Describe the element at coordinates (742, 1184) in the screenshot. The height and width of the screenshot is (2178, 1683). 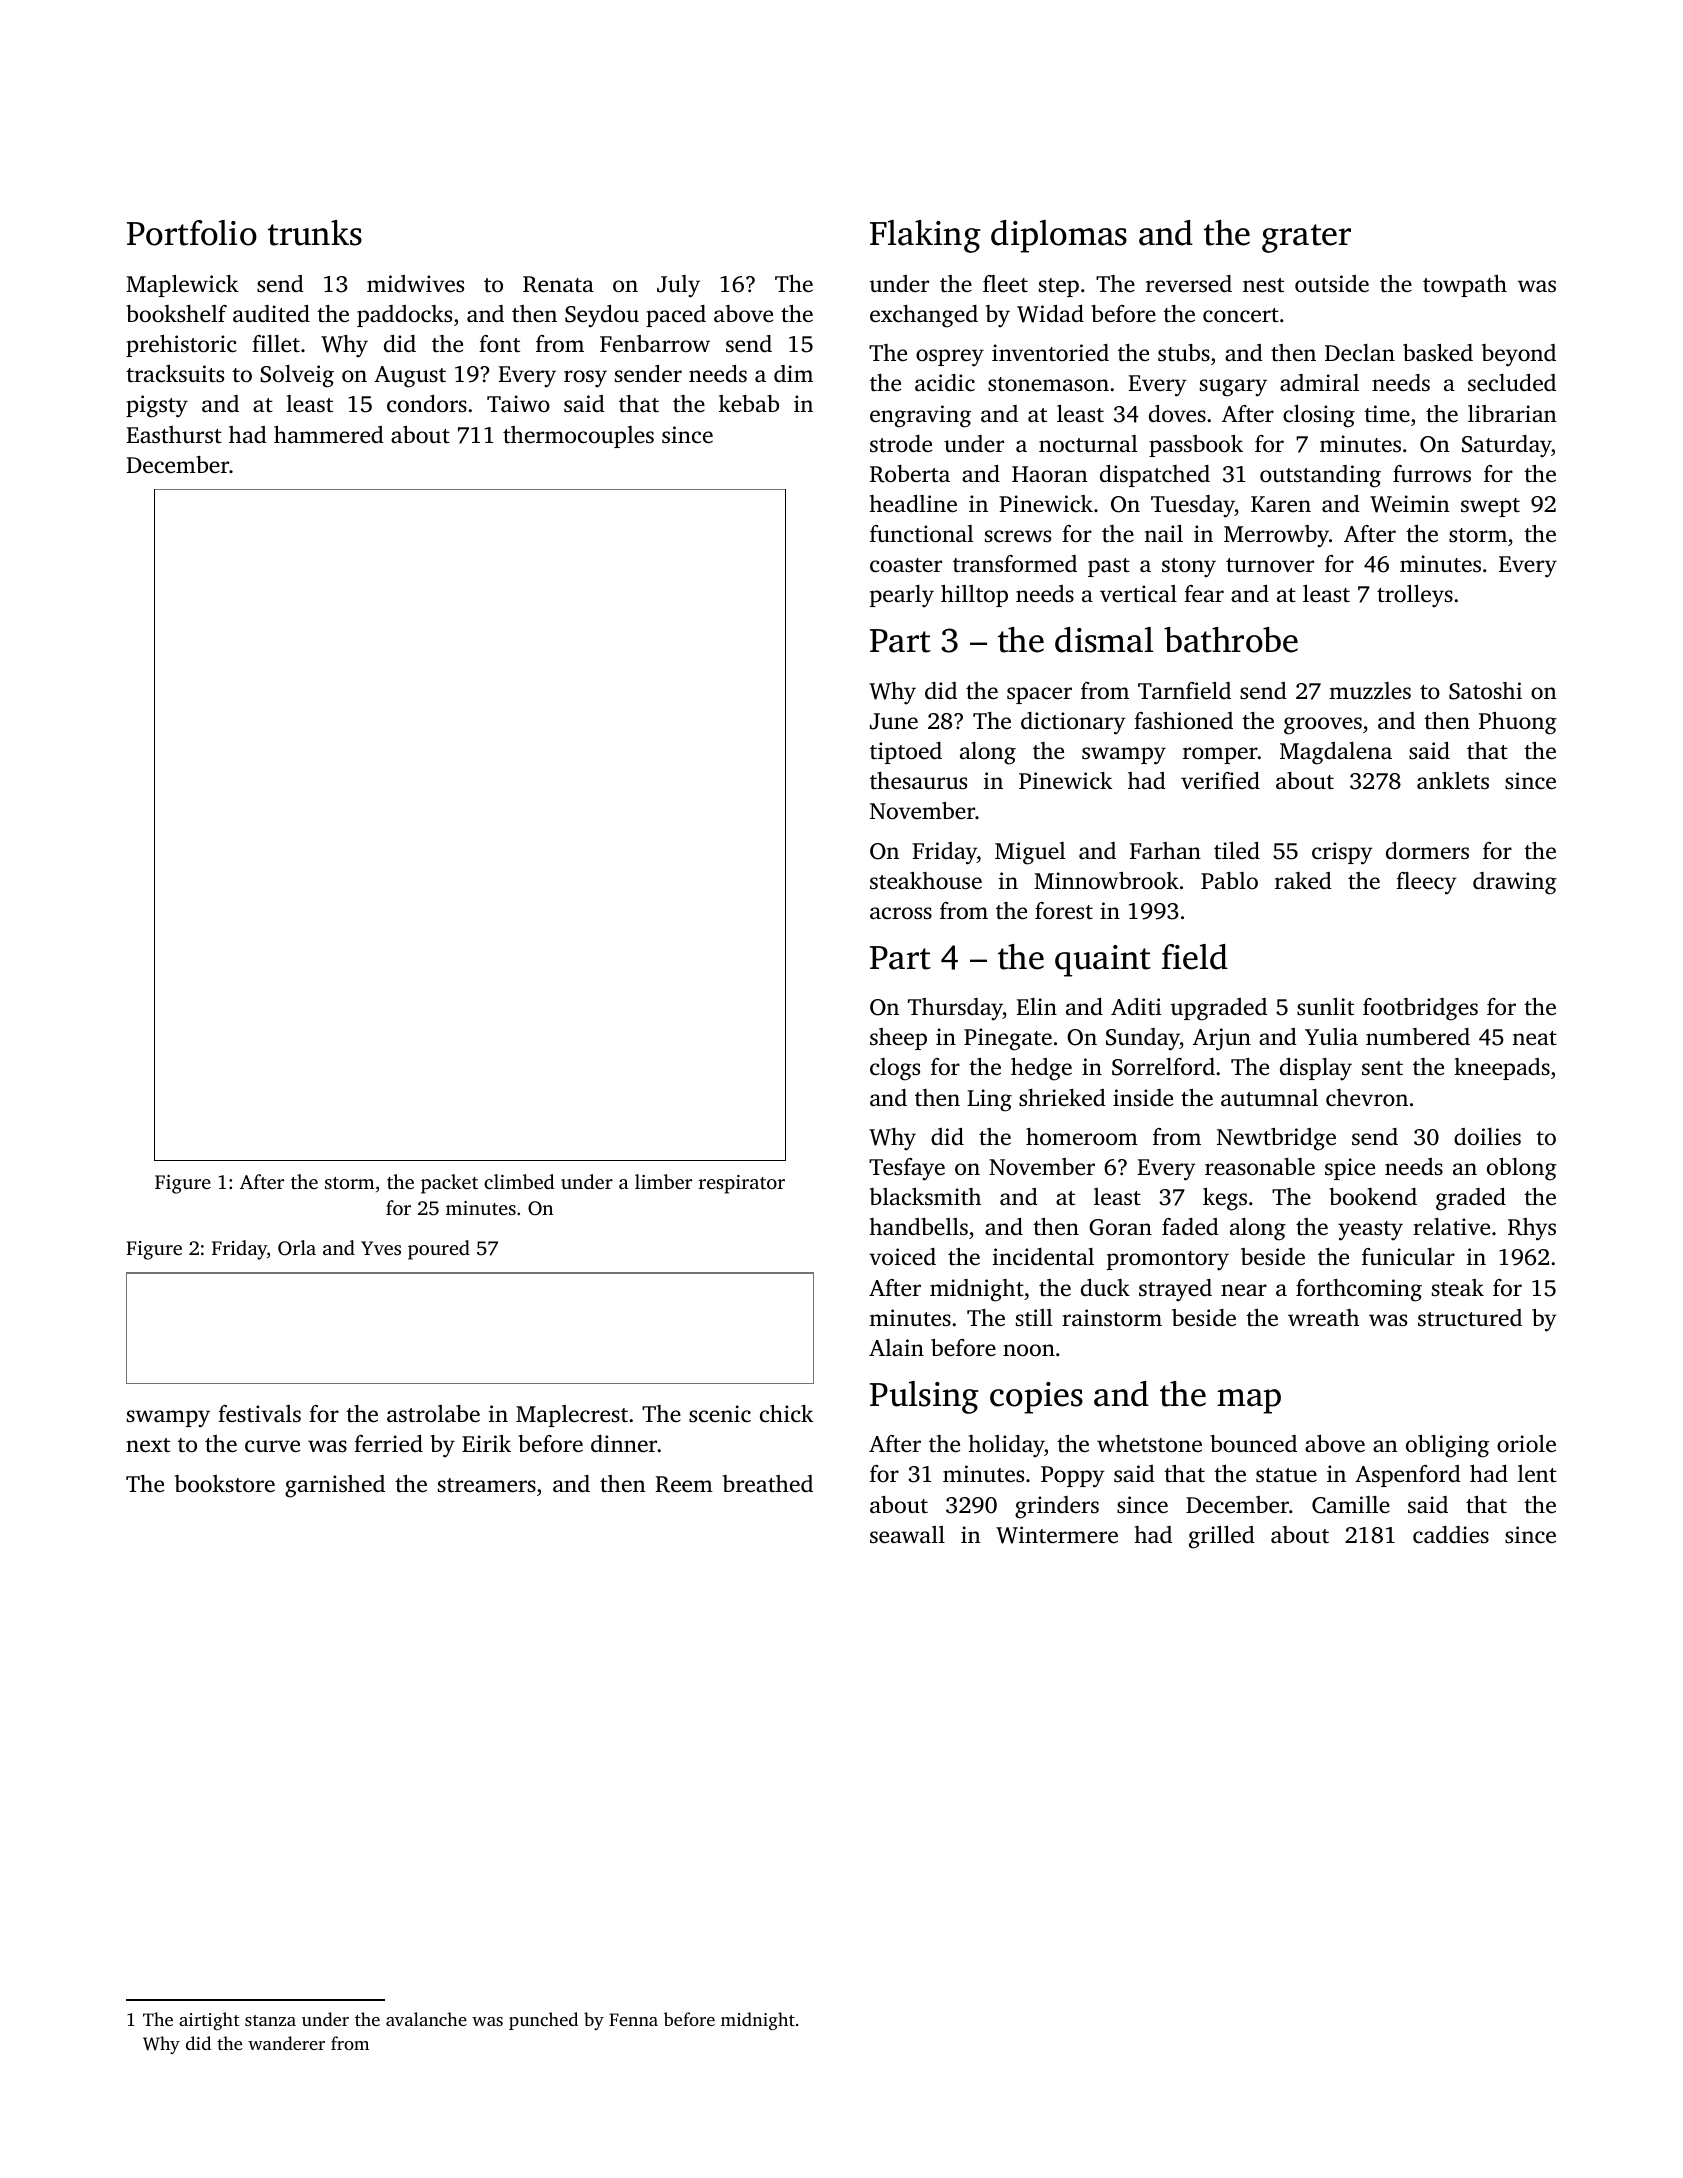
I see `respirator` at that location.
